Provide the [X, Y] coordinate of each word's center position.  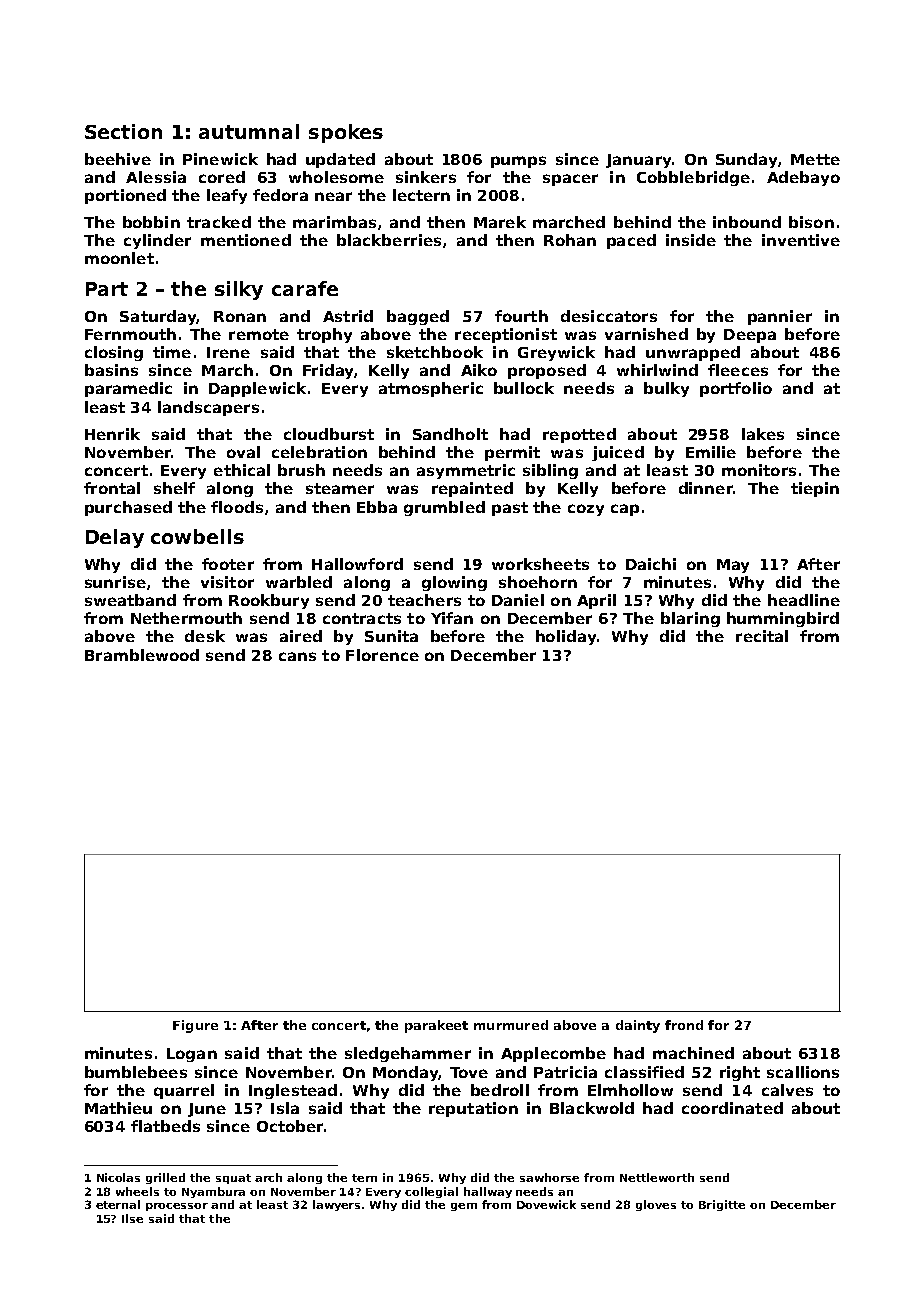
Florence [382, 655]
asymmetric [466, 471]
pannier [780, 317]
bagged [418, 317]
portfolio [736, 389]
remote [259, 334]
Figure [195, 1026]
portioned [125, 196]
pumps [518, 162]
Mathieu [118, 1108]
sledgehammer [408, 1054]
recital [762, 636]
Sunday [746, 160]
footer [228, 564]
